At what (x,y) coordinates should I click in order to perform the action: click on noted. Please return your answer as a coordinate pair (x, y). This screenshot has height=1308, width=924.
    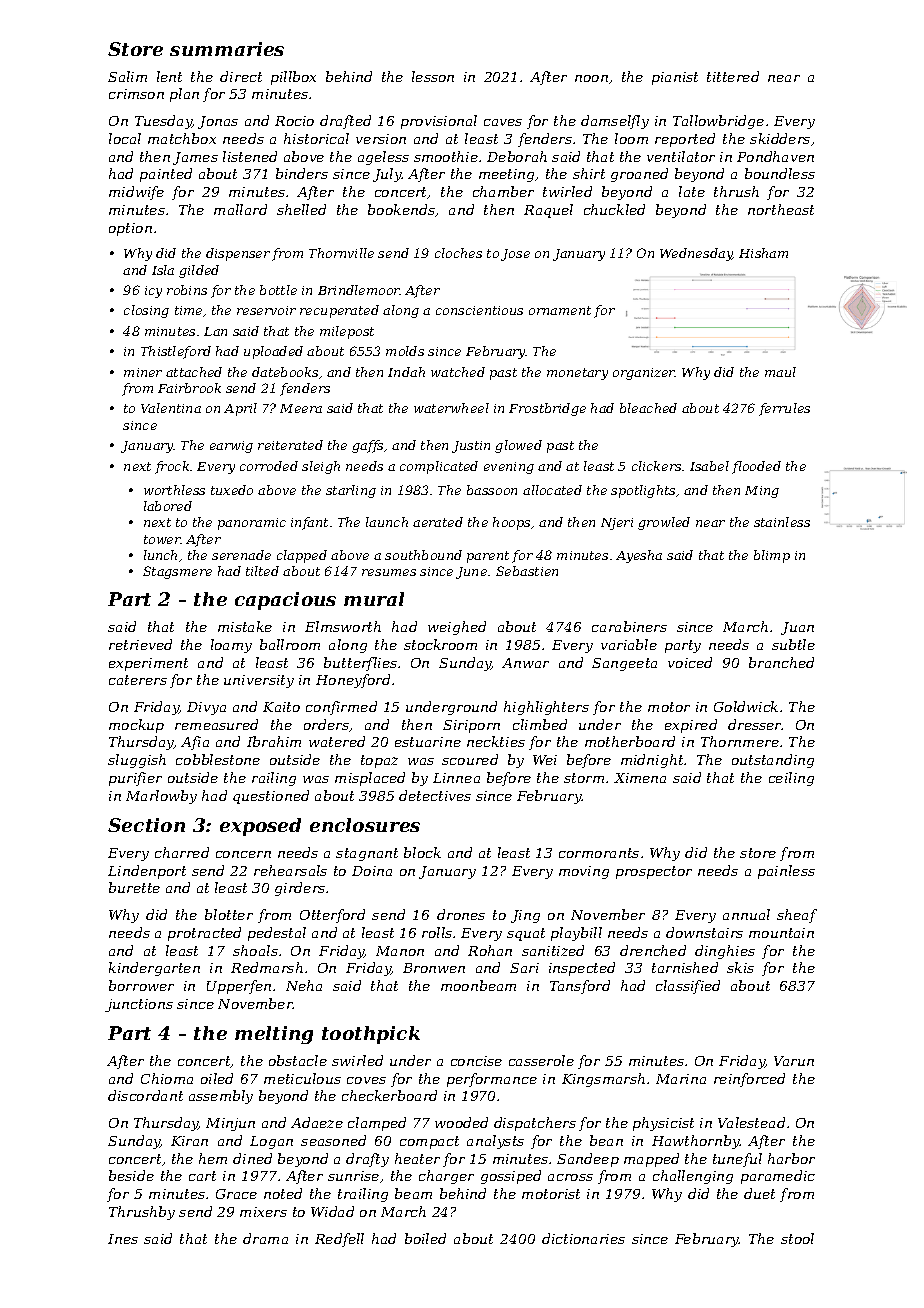
    Looking at the image, I should click on (283, 1193).
